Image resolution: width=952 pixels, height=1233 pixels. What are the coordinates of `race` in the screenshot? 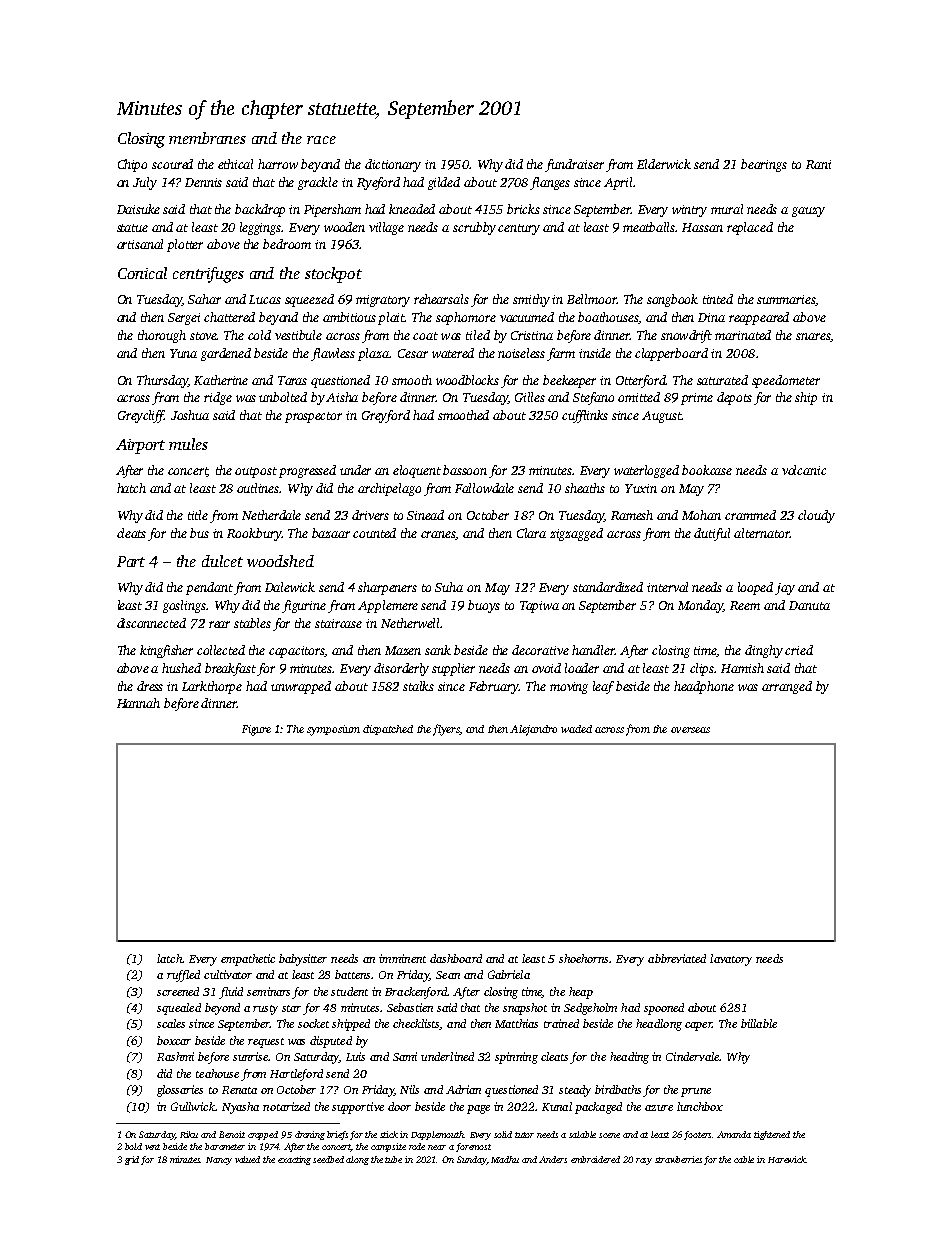 It's located at (321, 140).
